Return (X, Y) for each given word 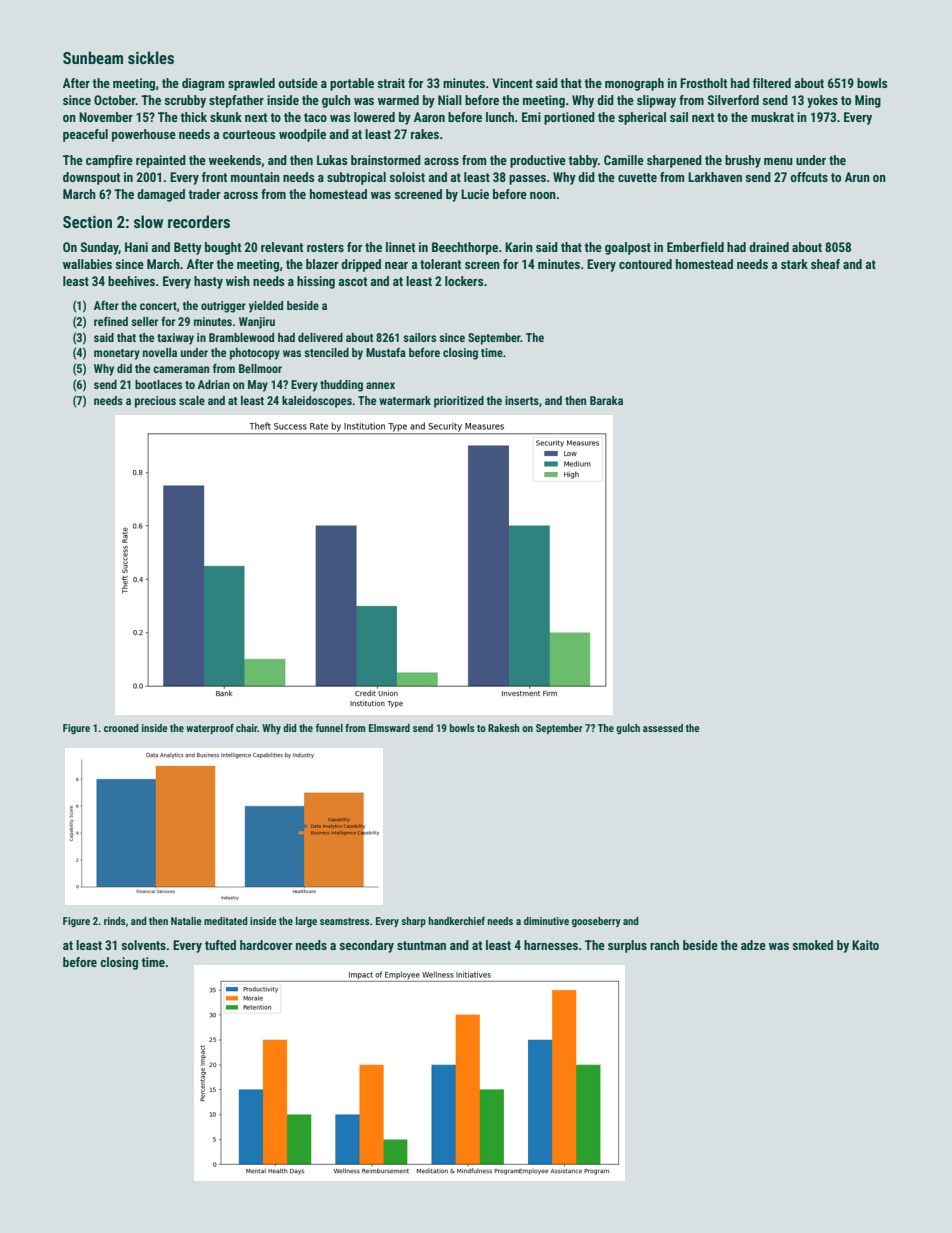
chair (247, 728)
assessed (663, 728)
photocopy (255, 354)
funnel (329, 728)
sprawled (251, 84)
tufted (220, 945)
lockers (464, 281)
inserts (522, 400)
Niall (450, 100)
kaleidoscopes (317, 402)
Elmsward (389, 728)
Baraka (606, 400)
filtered (772, 83)
